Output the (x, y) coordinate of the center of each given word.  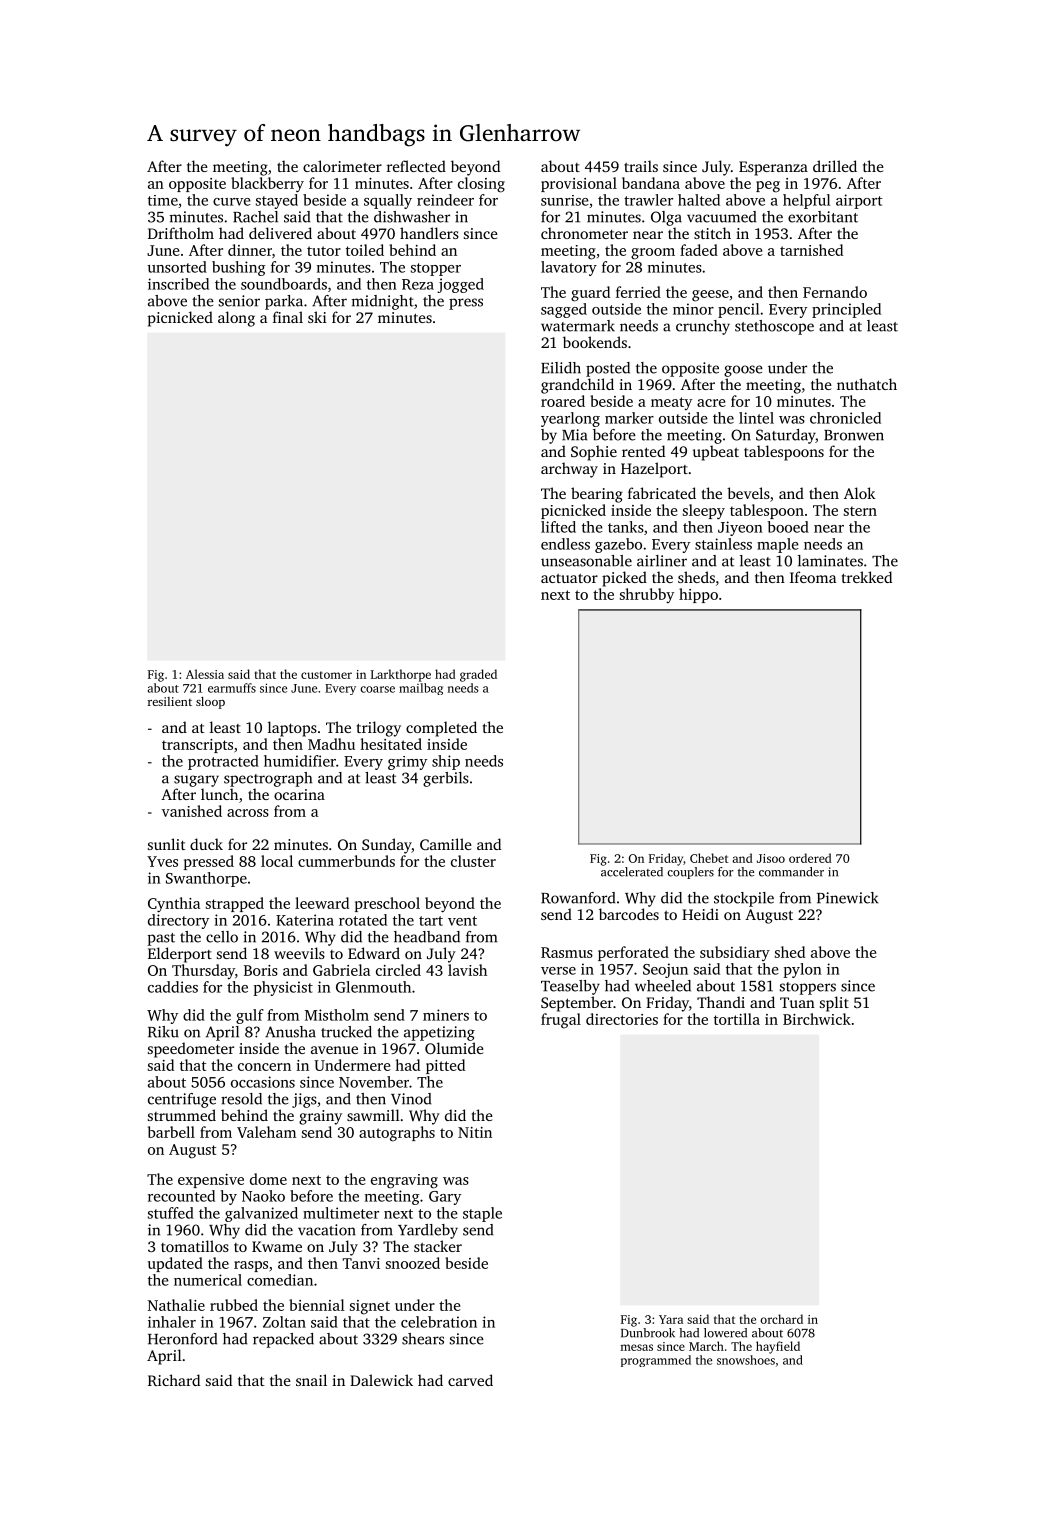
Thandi (721, 1002)
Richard (174, 1380)
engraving (404, 1181)
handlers (429, 233)
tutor (324, 251)
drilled (835, 166)
